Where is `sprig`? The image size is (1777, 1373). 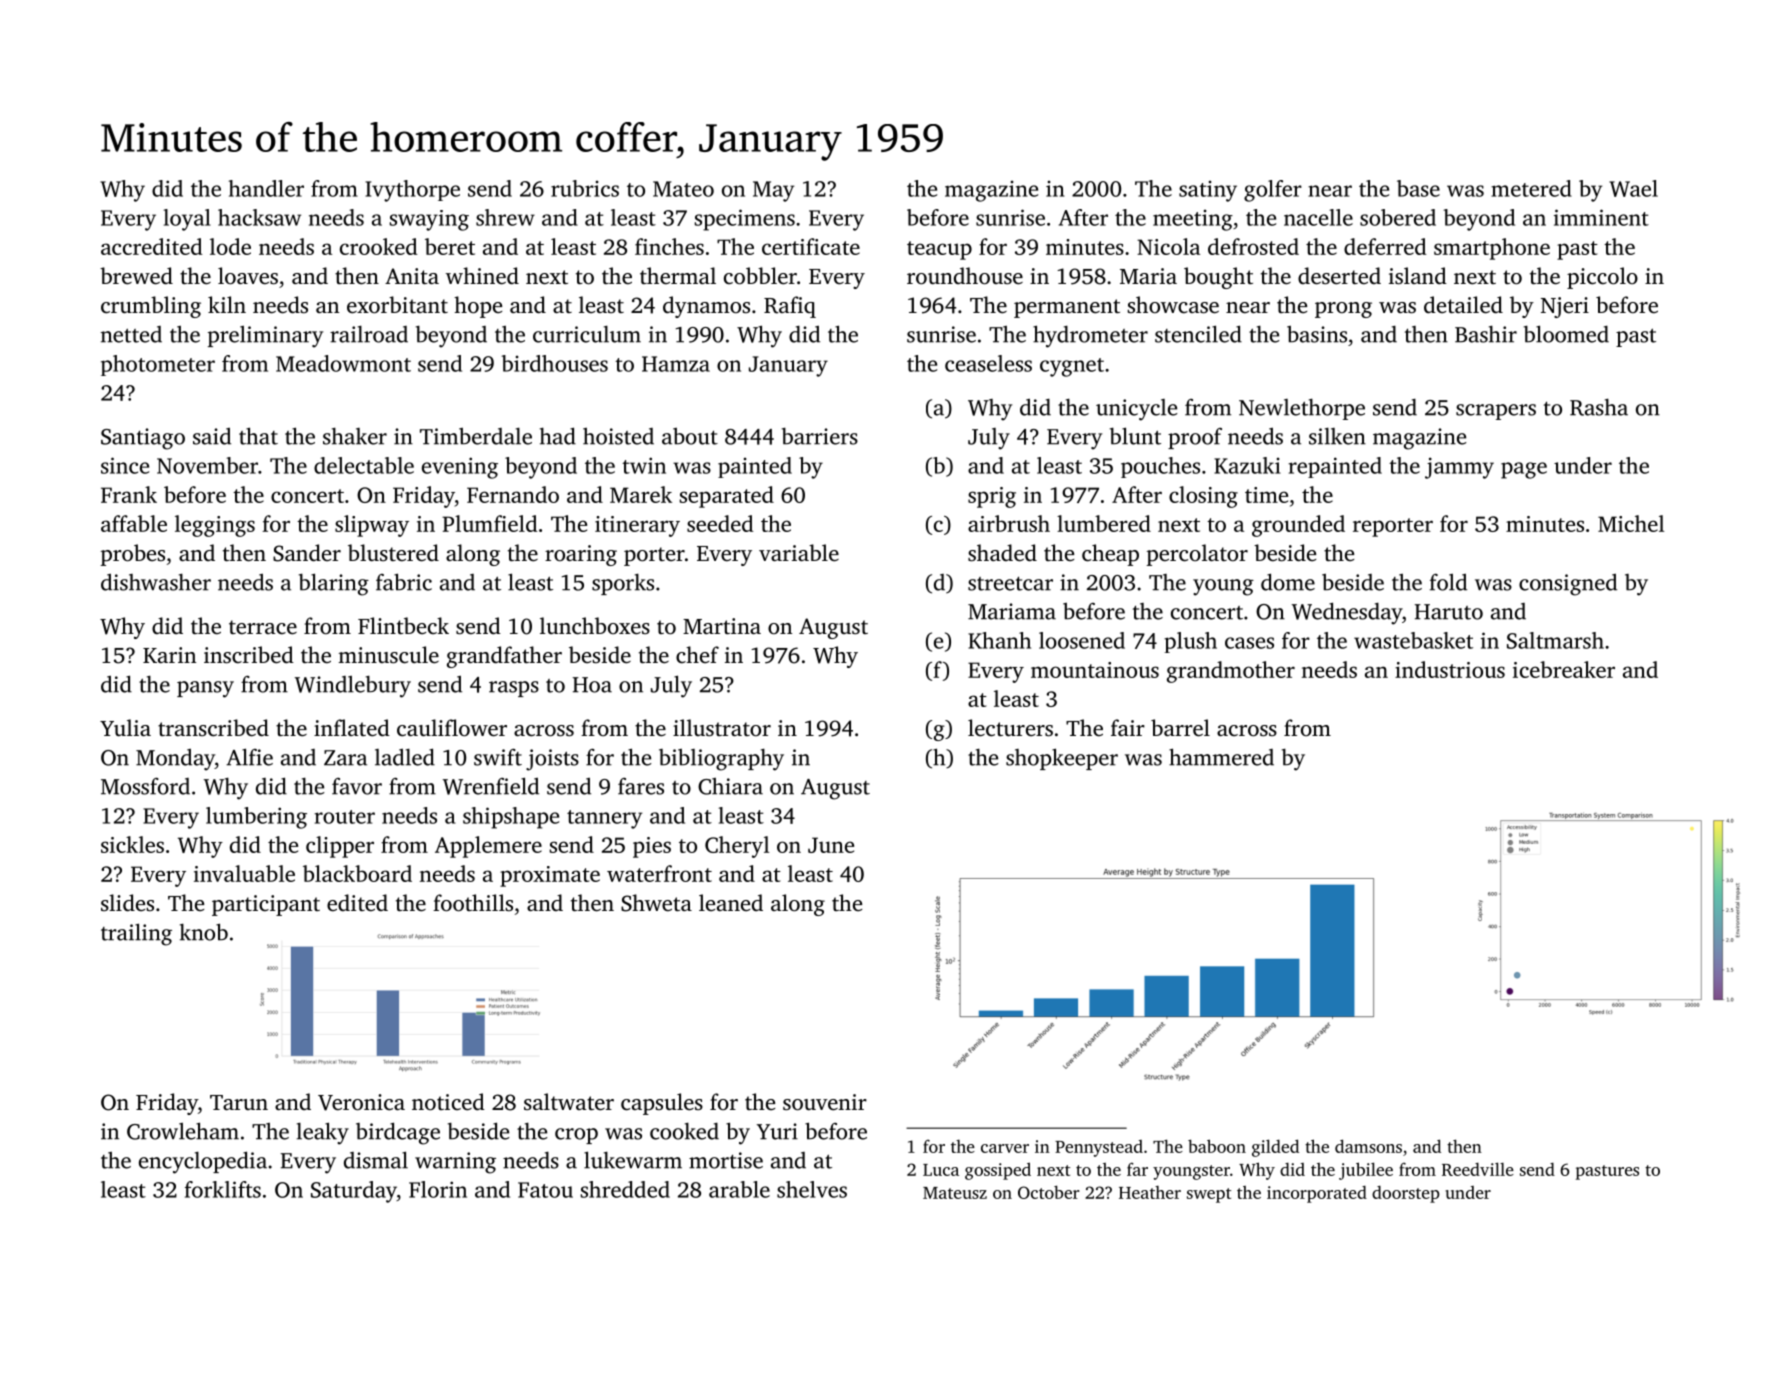
sprig is located at coordinates (992, 497).
